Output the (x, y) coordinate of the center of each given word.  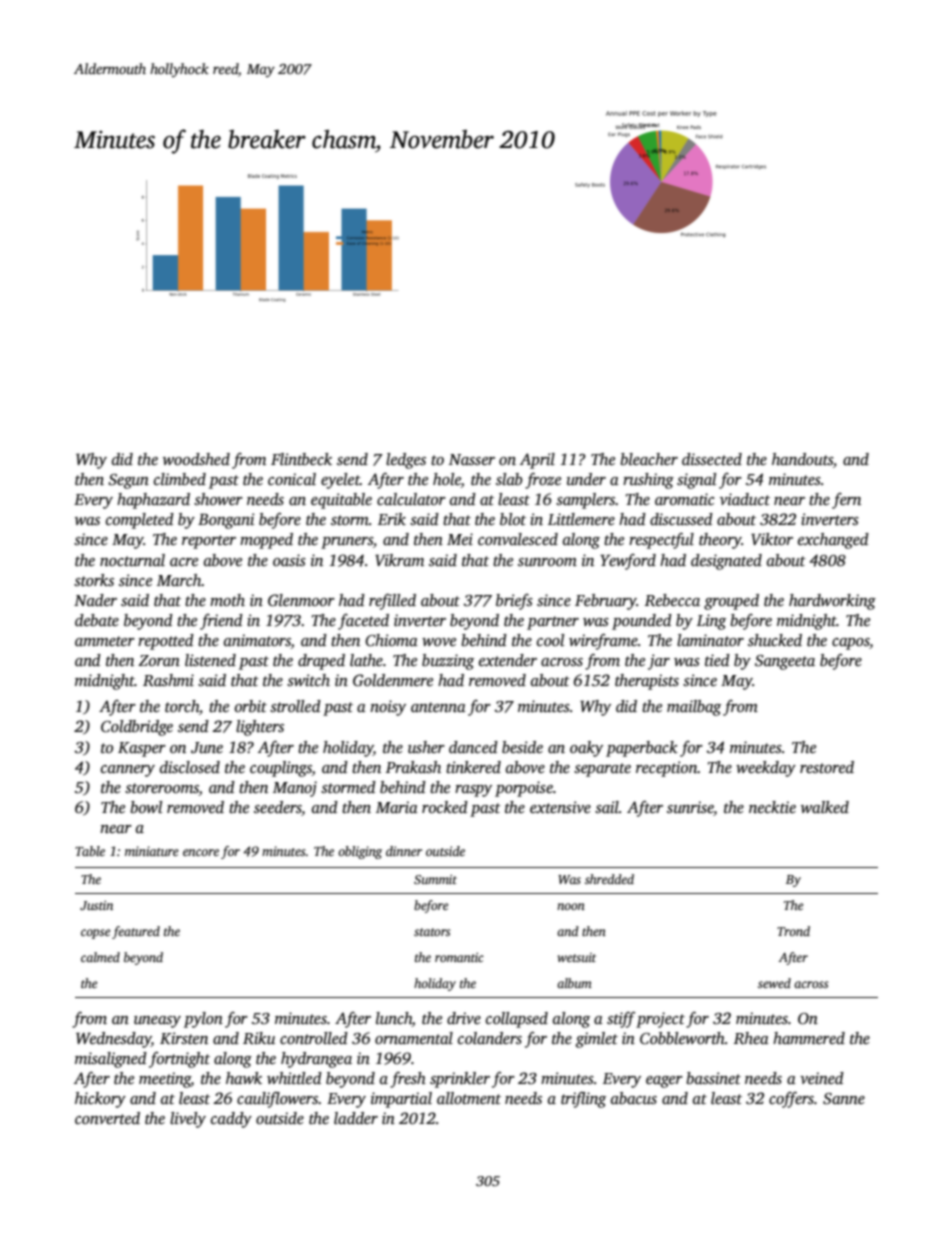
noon (571, 906)
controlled (314, 1038)
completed (140, 521)
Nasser (472, 459)
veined (822, 1078)
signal (696, 481)
